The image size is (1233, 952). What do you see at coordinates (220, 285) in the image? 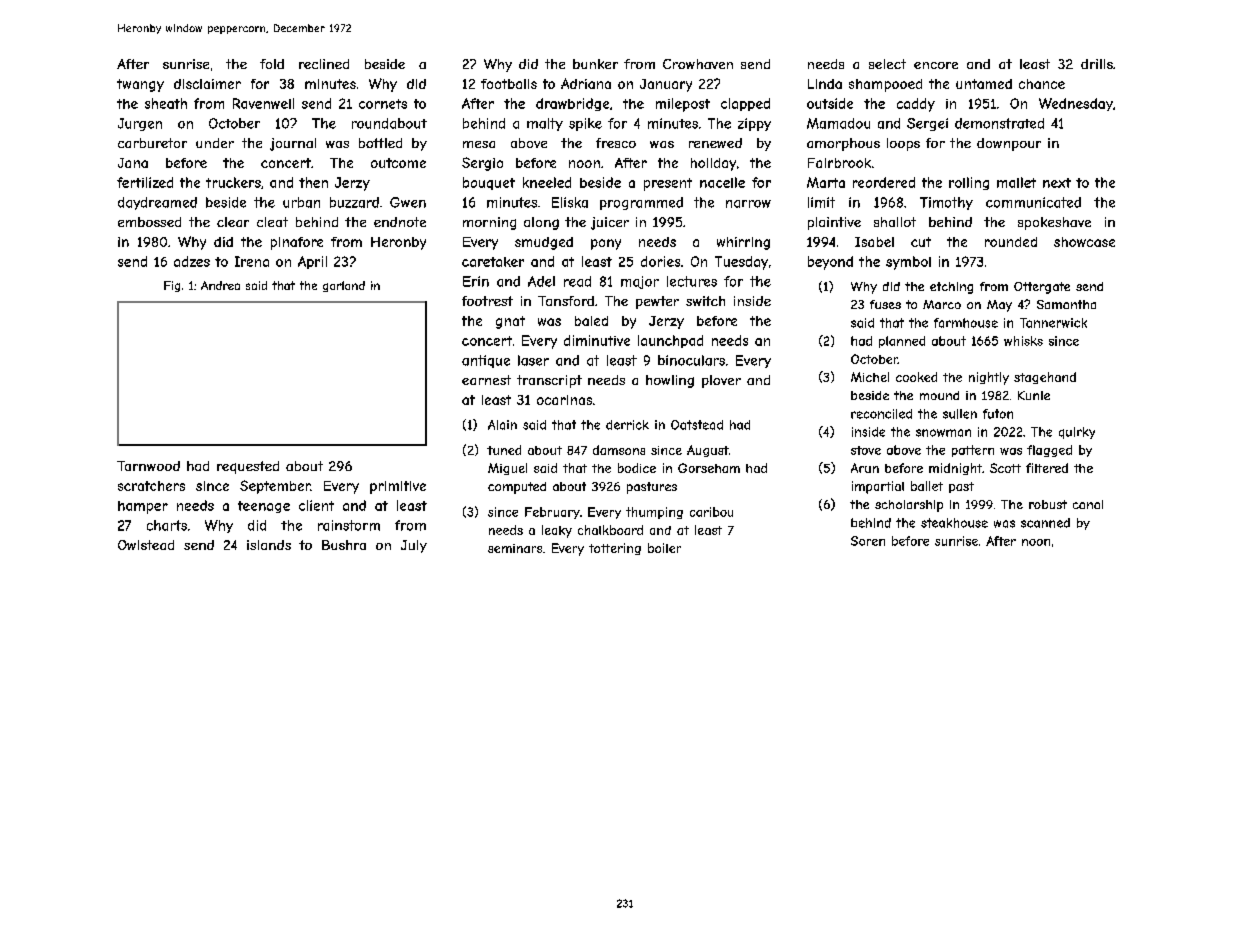
I see `Andrea` at bounding box center [220, 285].
